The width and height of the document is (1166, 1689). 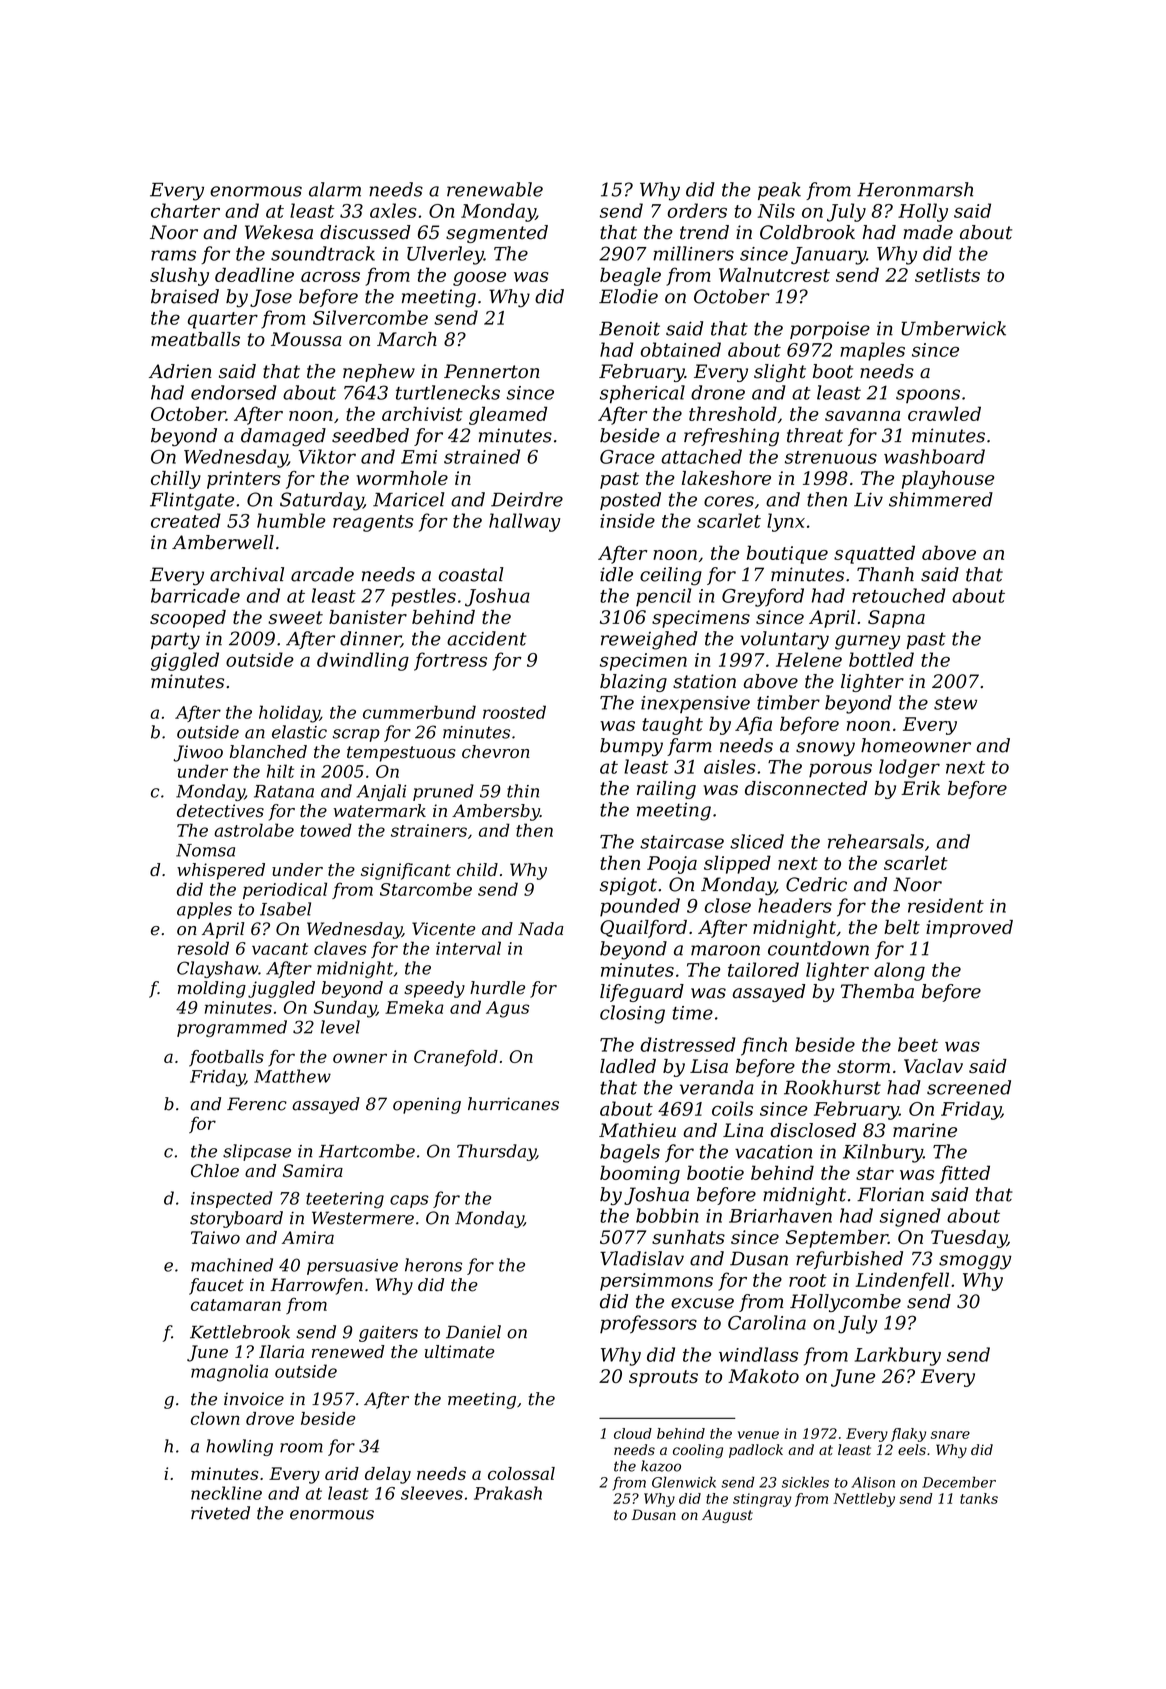 What do you see at coordinates (479, 279) in the document?
I see `goose` at bounding box center [479, 279].
